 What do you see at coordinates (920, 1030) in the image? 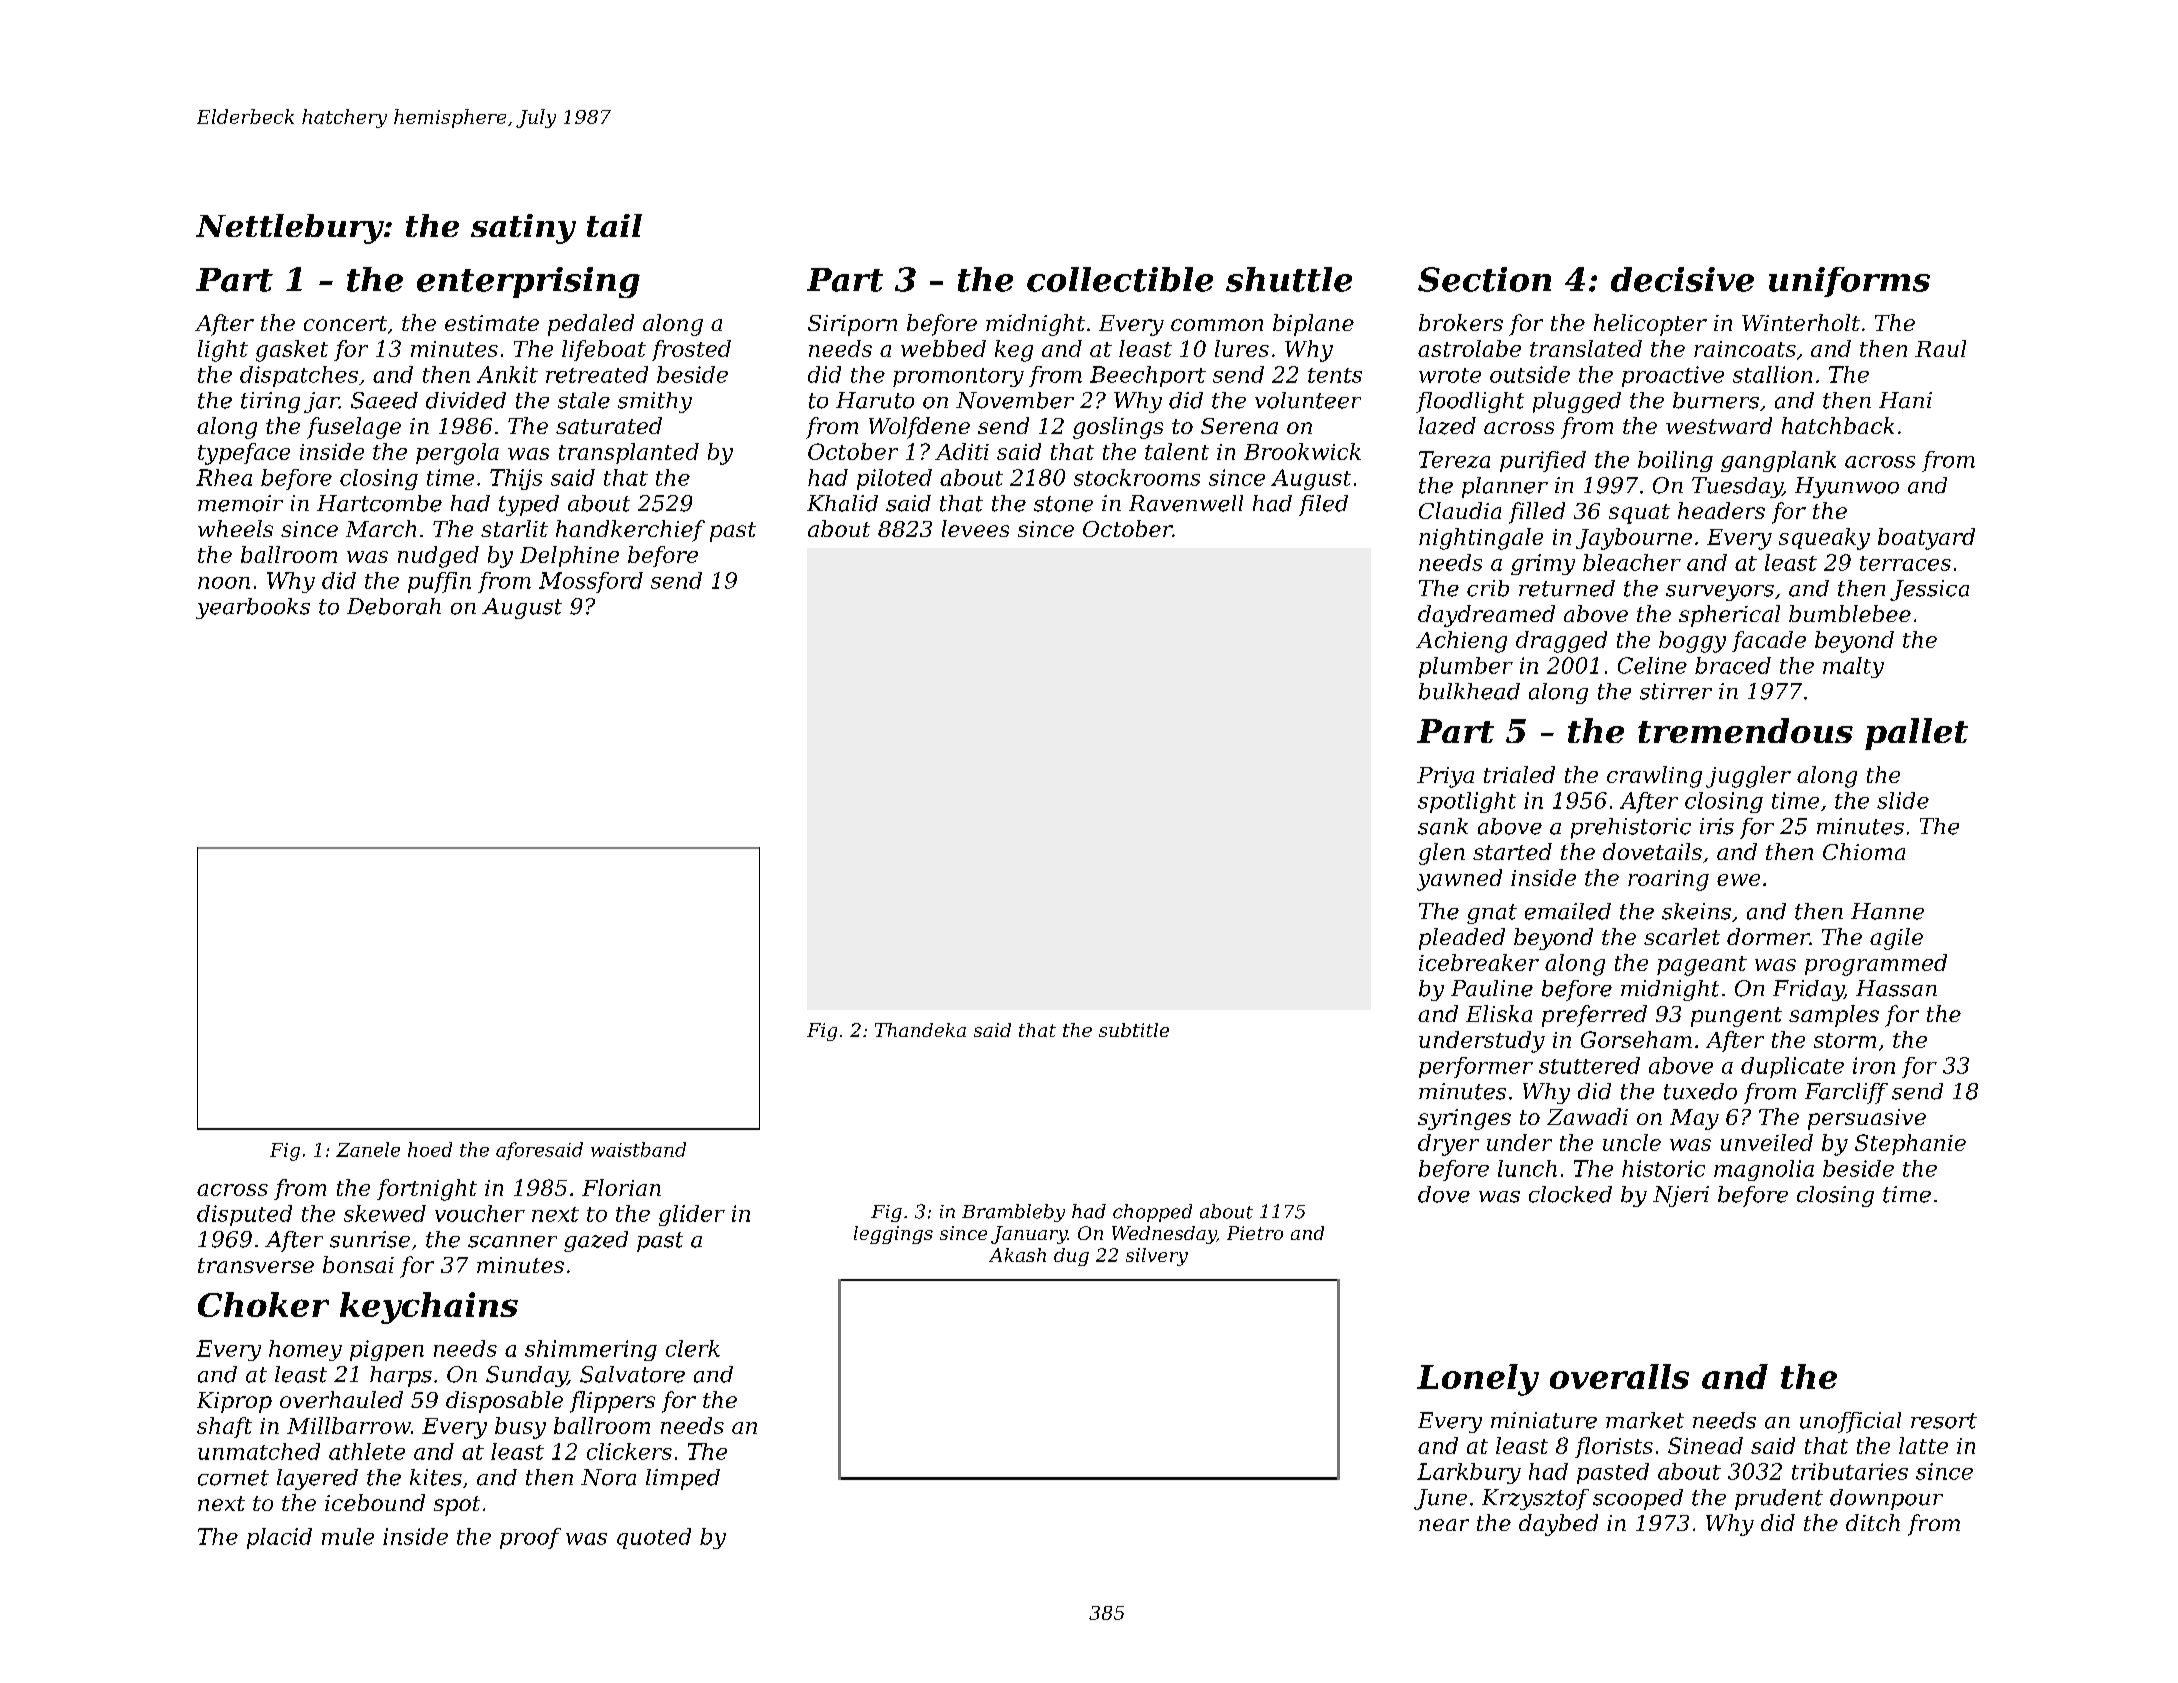
I see `Thandeka` at bounding box center [920, 1030].
